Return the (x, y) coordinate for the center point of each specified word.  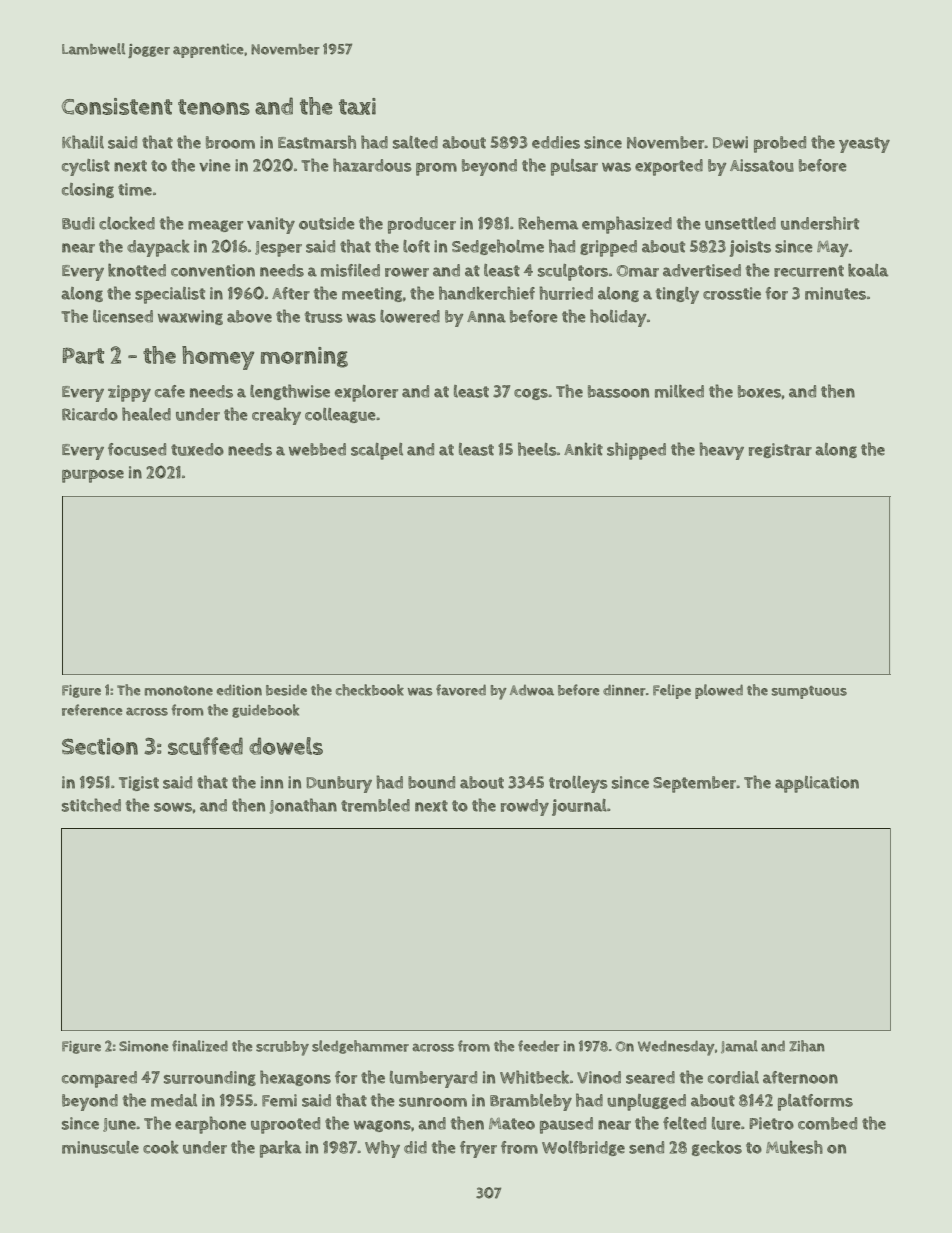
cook (161, 1147)
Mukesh (794, 1147)
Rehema (548, 223)
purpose (93, 476)
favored (461, 690)
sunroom (433, 1102)
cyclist (86, 167)
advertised (702, 270)
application (817, 784)
